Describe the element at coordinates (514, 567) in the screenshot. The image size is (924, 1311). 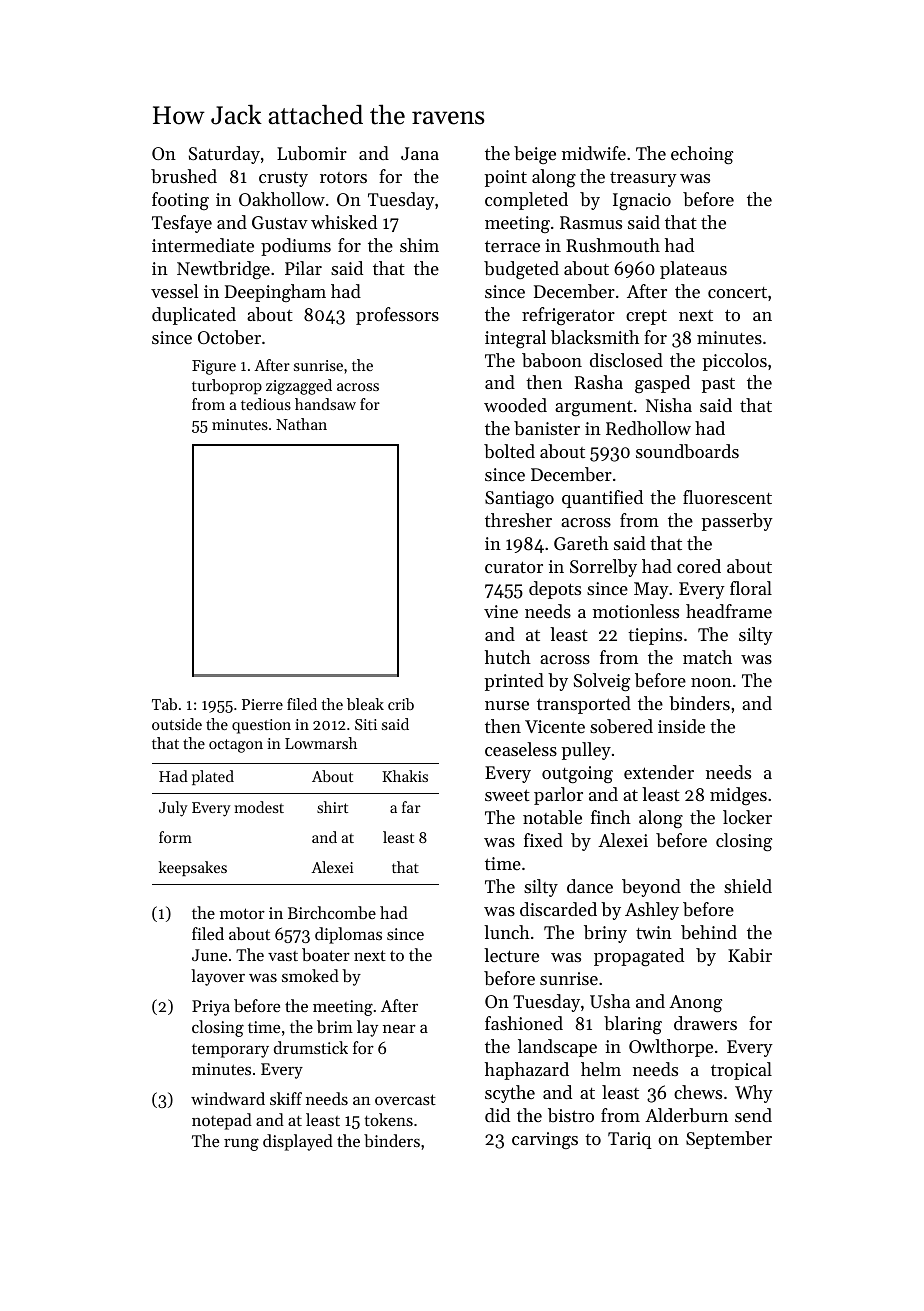
I see `curator` at that location.
